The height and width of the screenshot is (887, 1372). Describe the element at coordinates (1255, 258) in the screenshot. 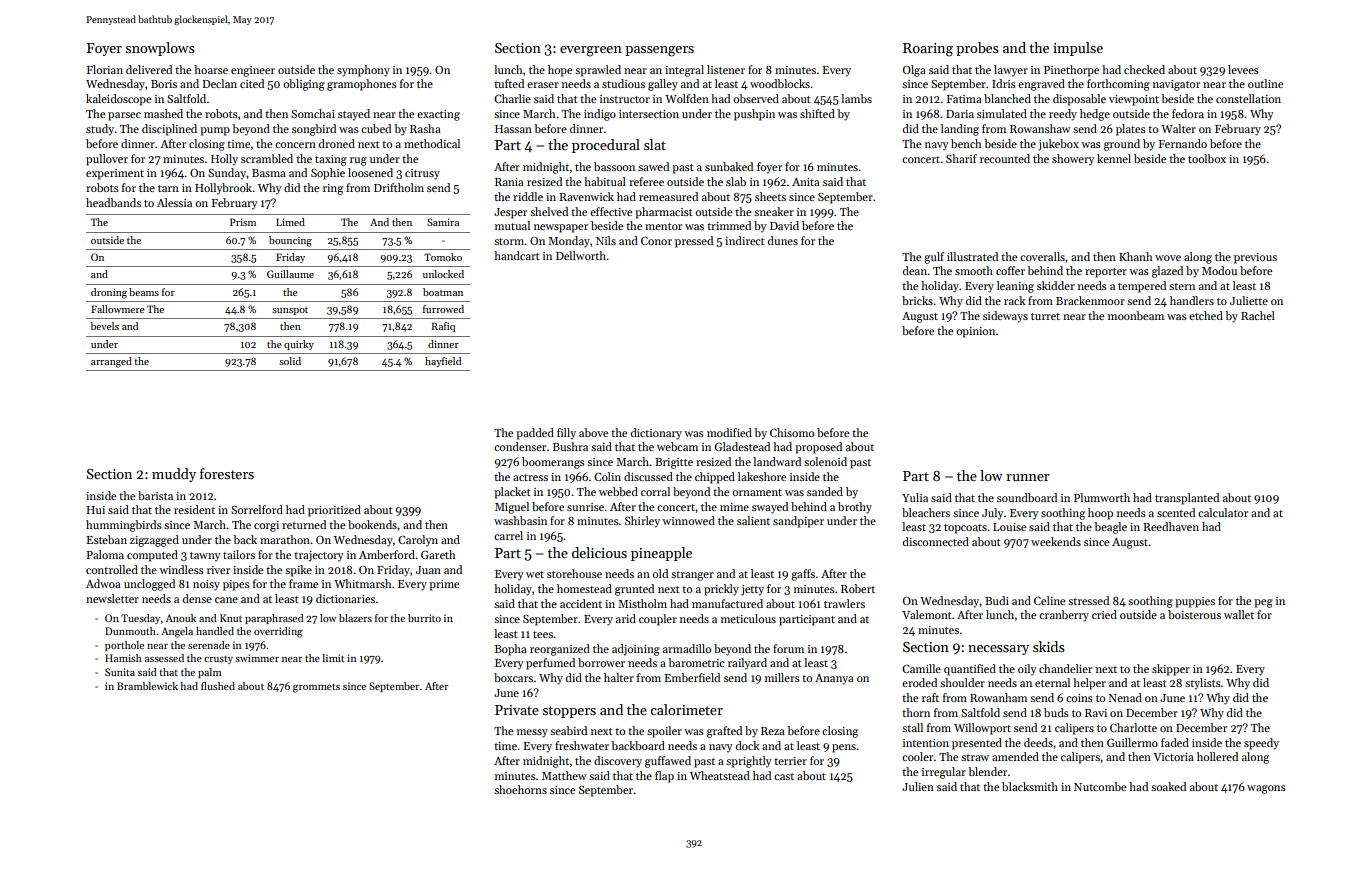

I see `previous` at that location.
